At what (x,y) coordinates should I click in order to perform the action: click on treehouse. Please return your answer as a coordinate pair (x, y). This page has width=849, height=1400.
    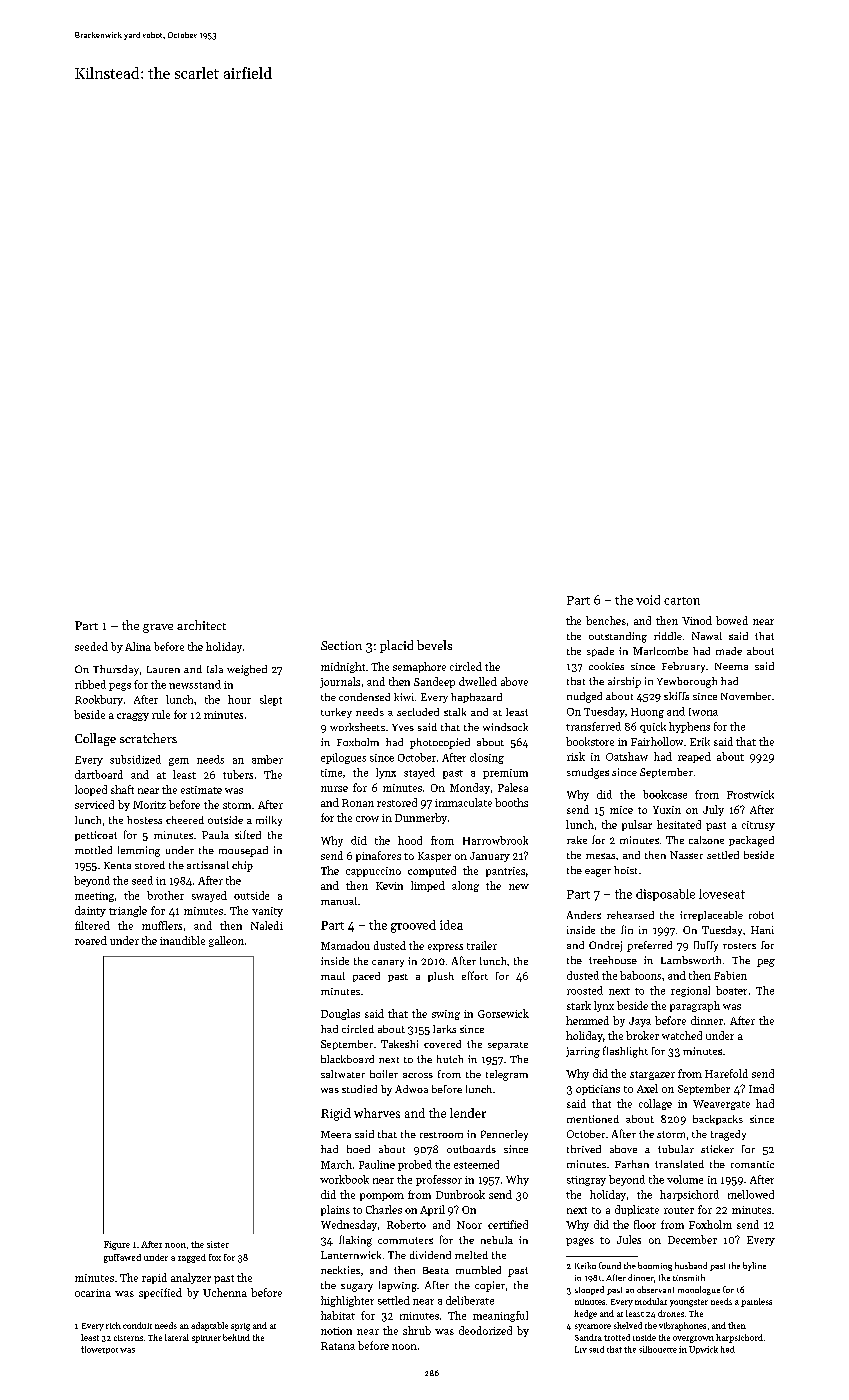
    Looking at the image, I should click on (613, 960).
